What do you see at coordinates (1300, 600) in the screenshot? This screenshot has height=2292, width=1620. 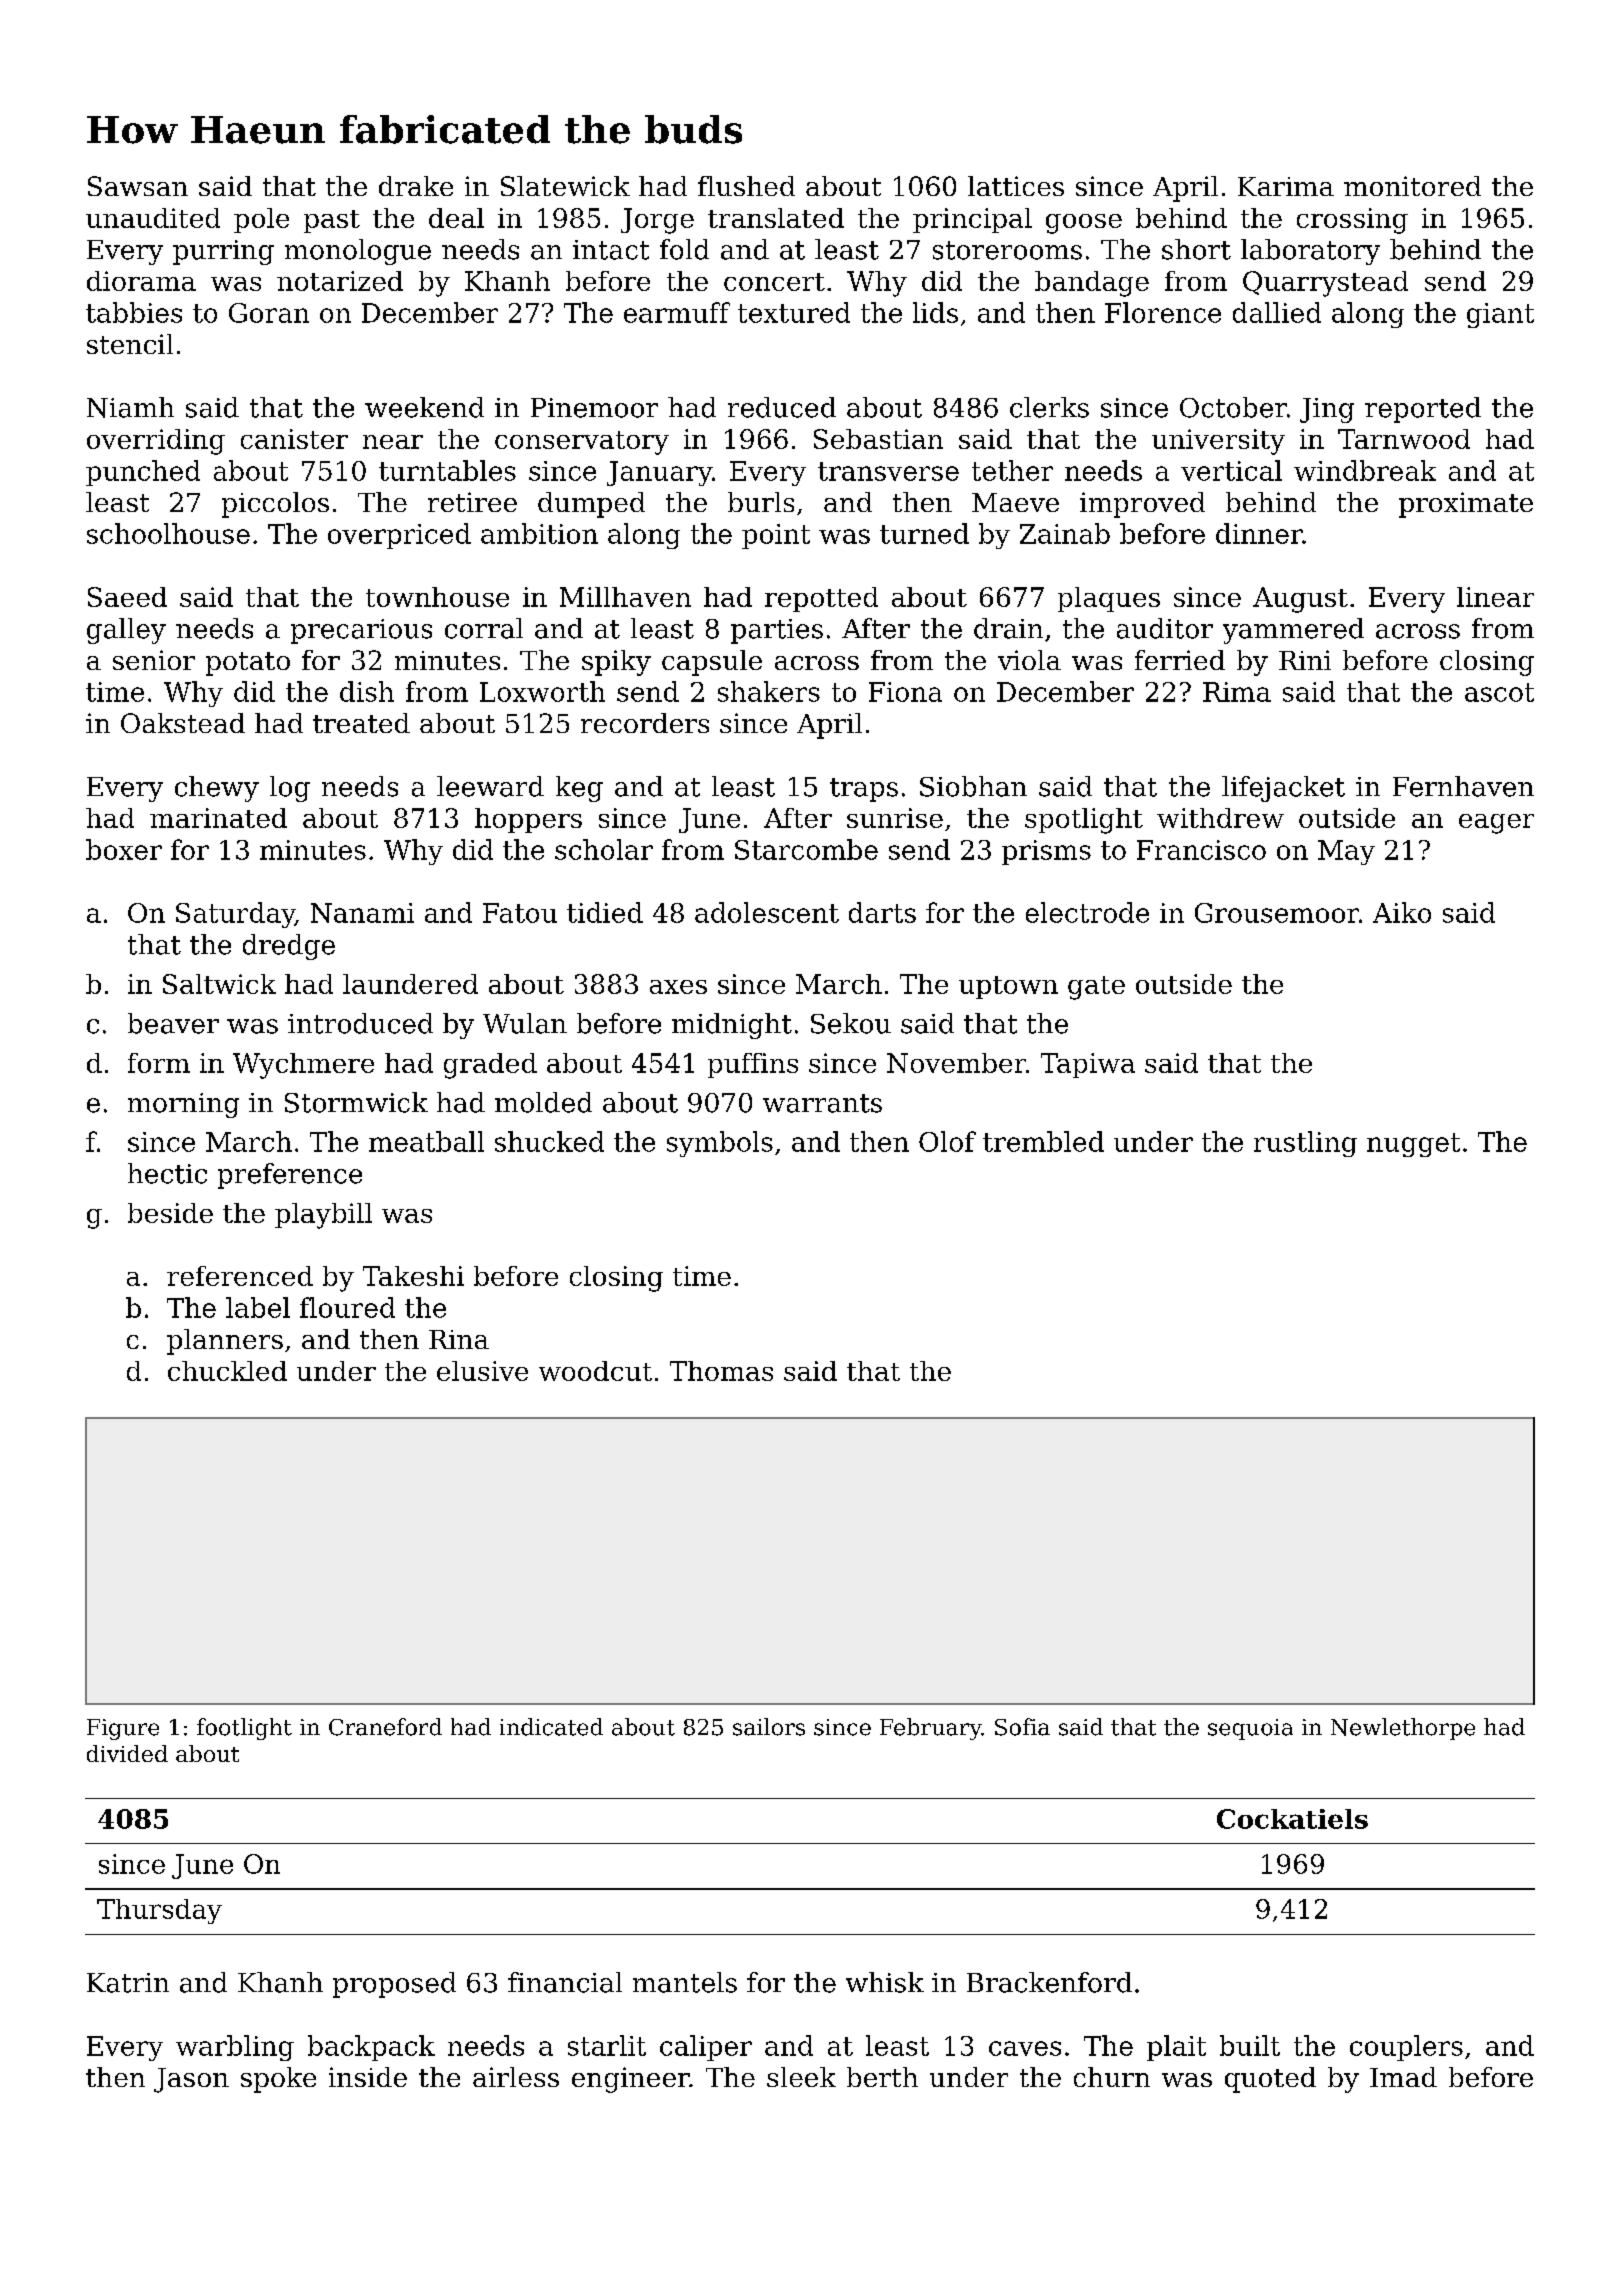 I see `August` at bounding box center [1300, 600].
